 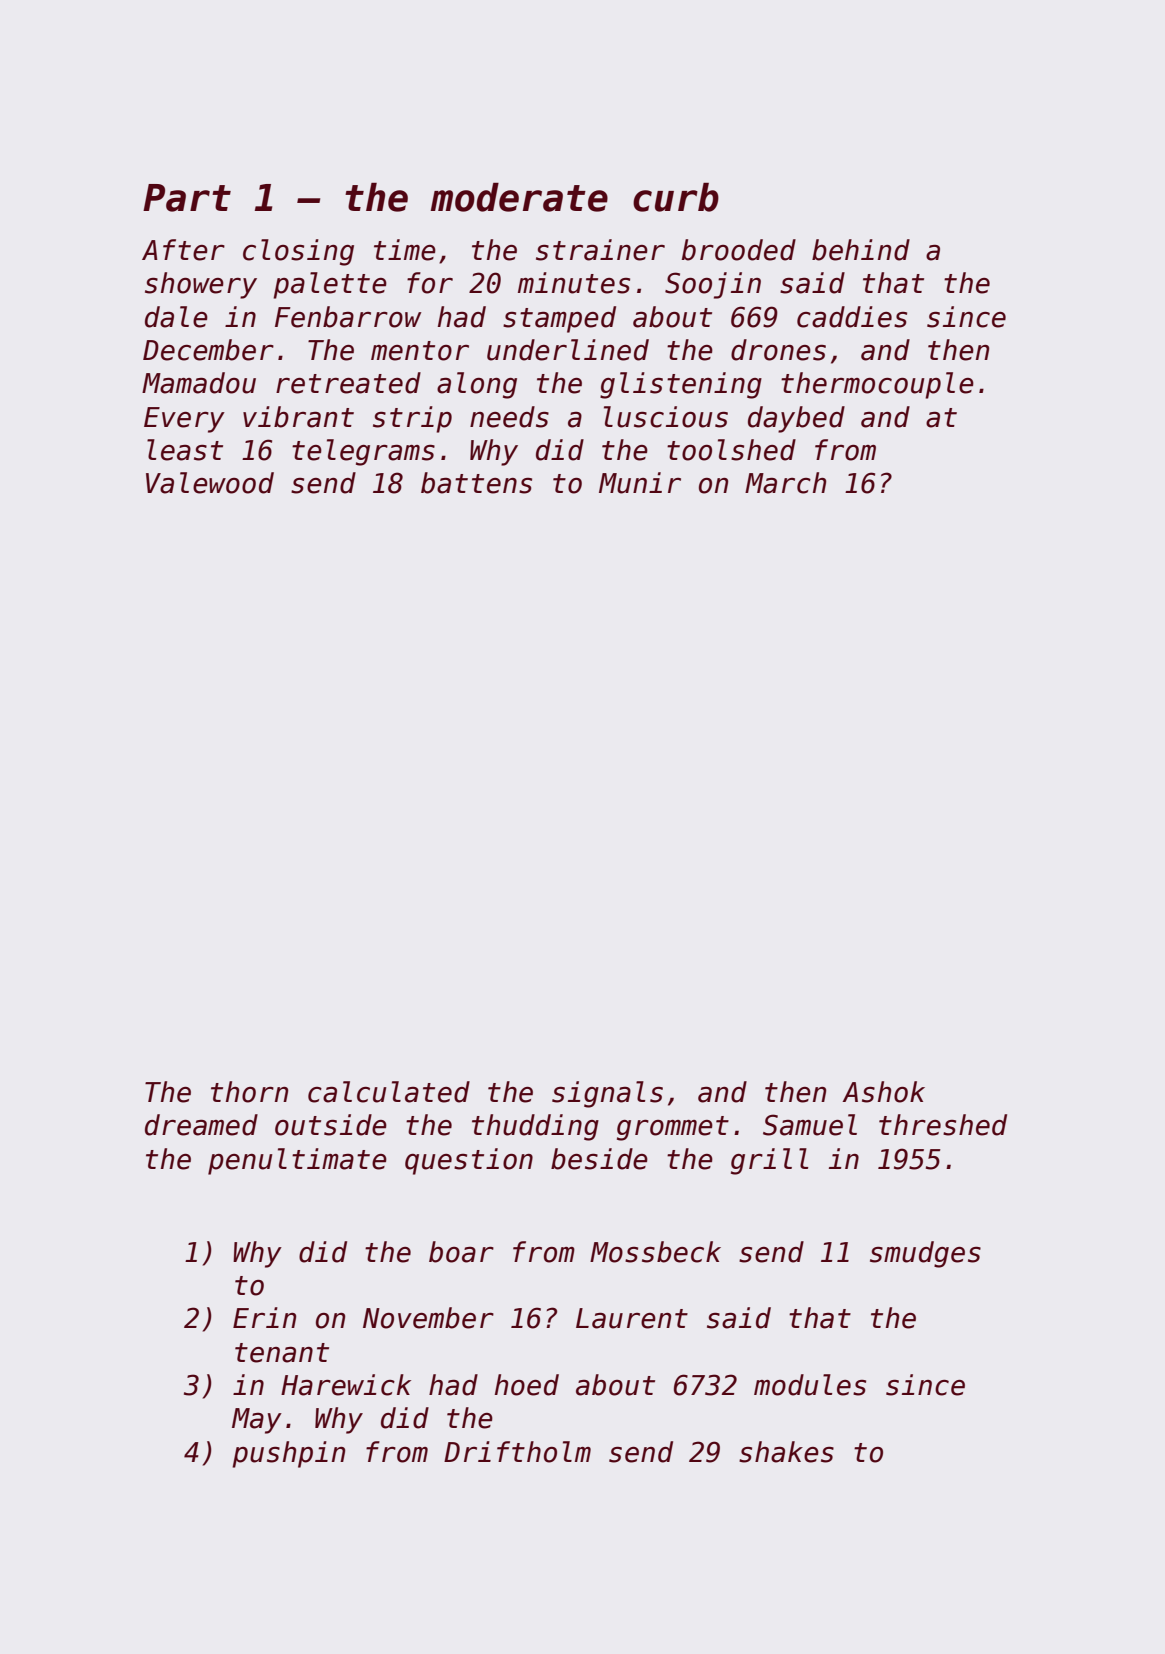 I want to click on thermocouple, so click(x=877, y=385).
